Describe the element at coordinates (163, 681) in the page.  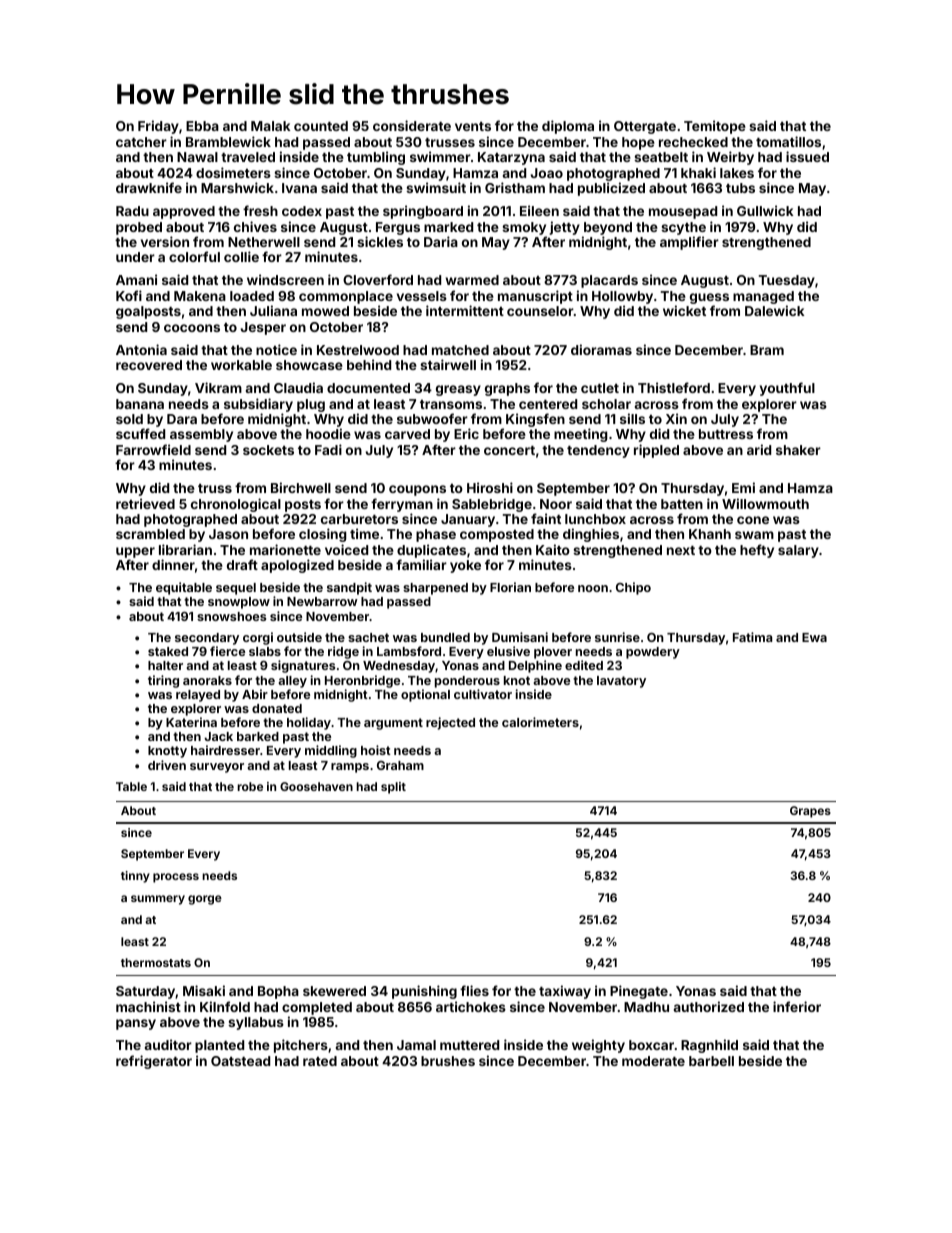
I see `tiring` at that location.
